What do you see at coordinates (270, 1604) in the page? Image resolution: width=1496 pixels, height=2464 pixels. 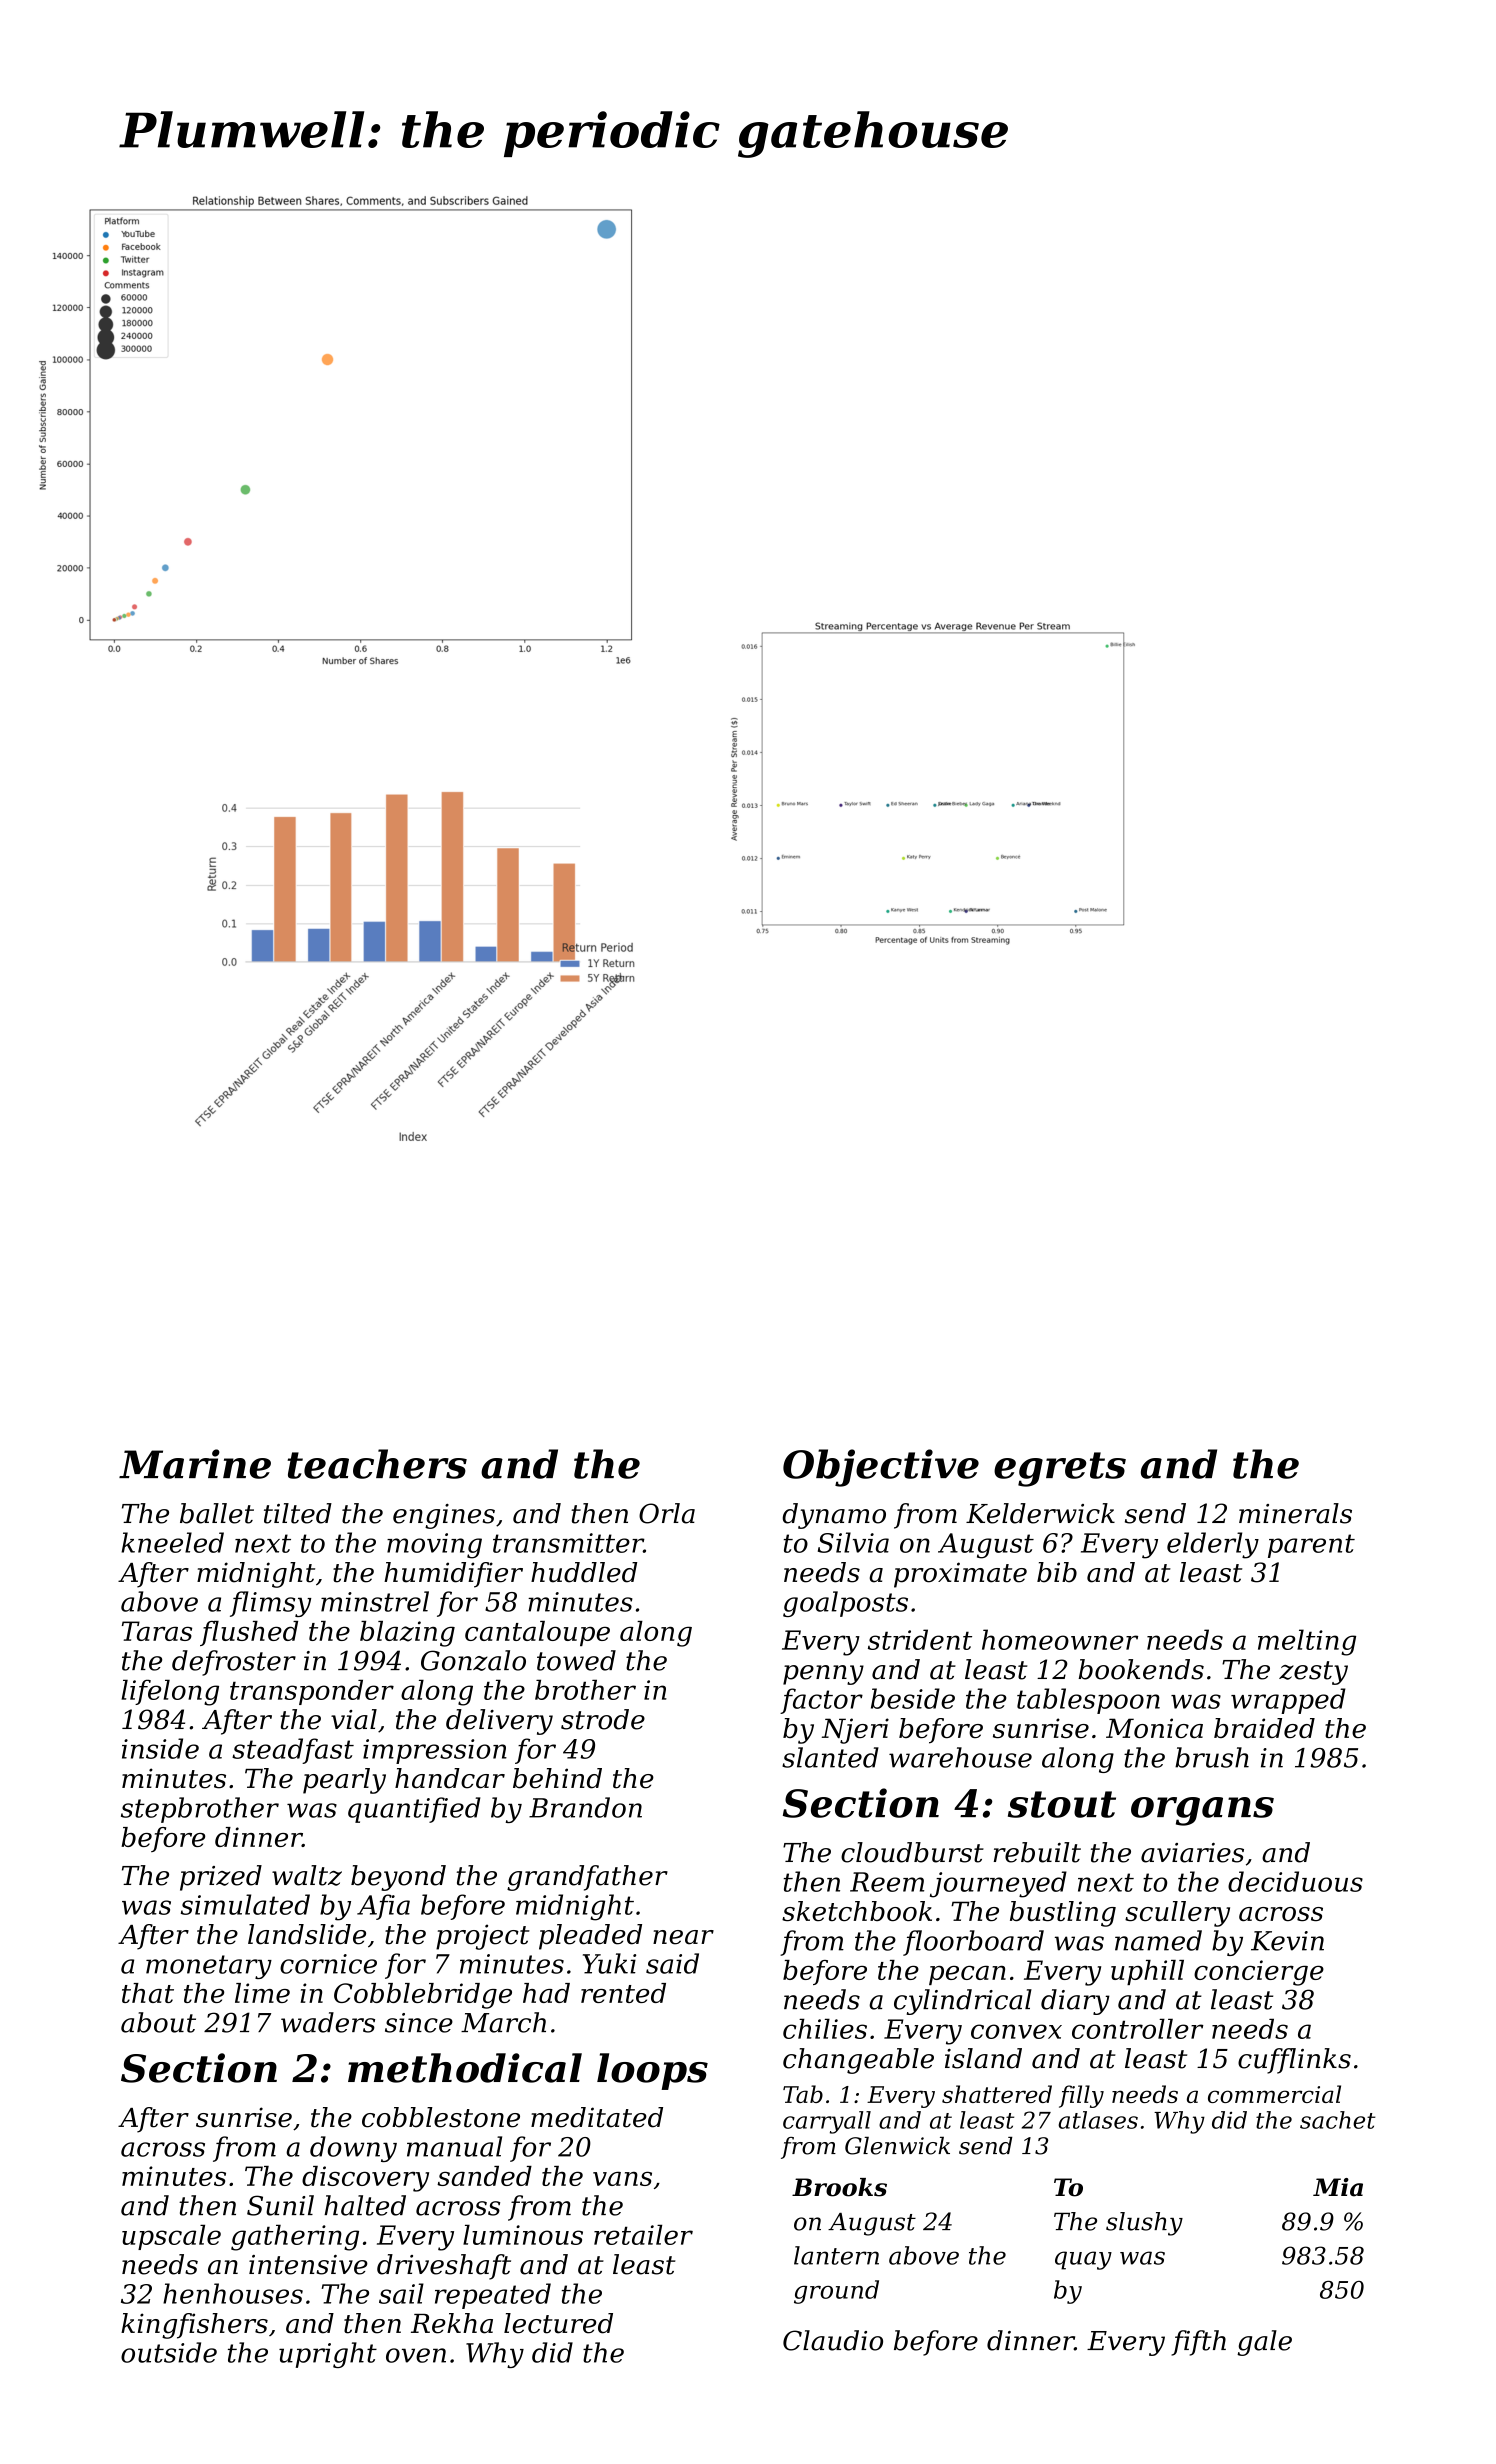 I see `flimsy` at bounding box center [270, 1604].
